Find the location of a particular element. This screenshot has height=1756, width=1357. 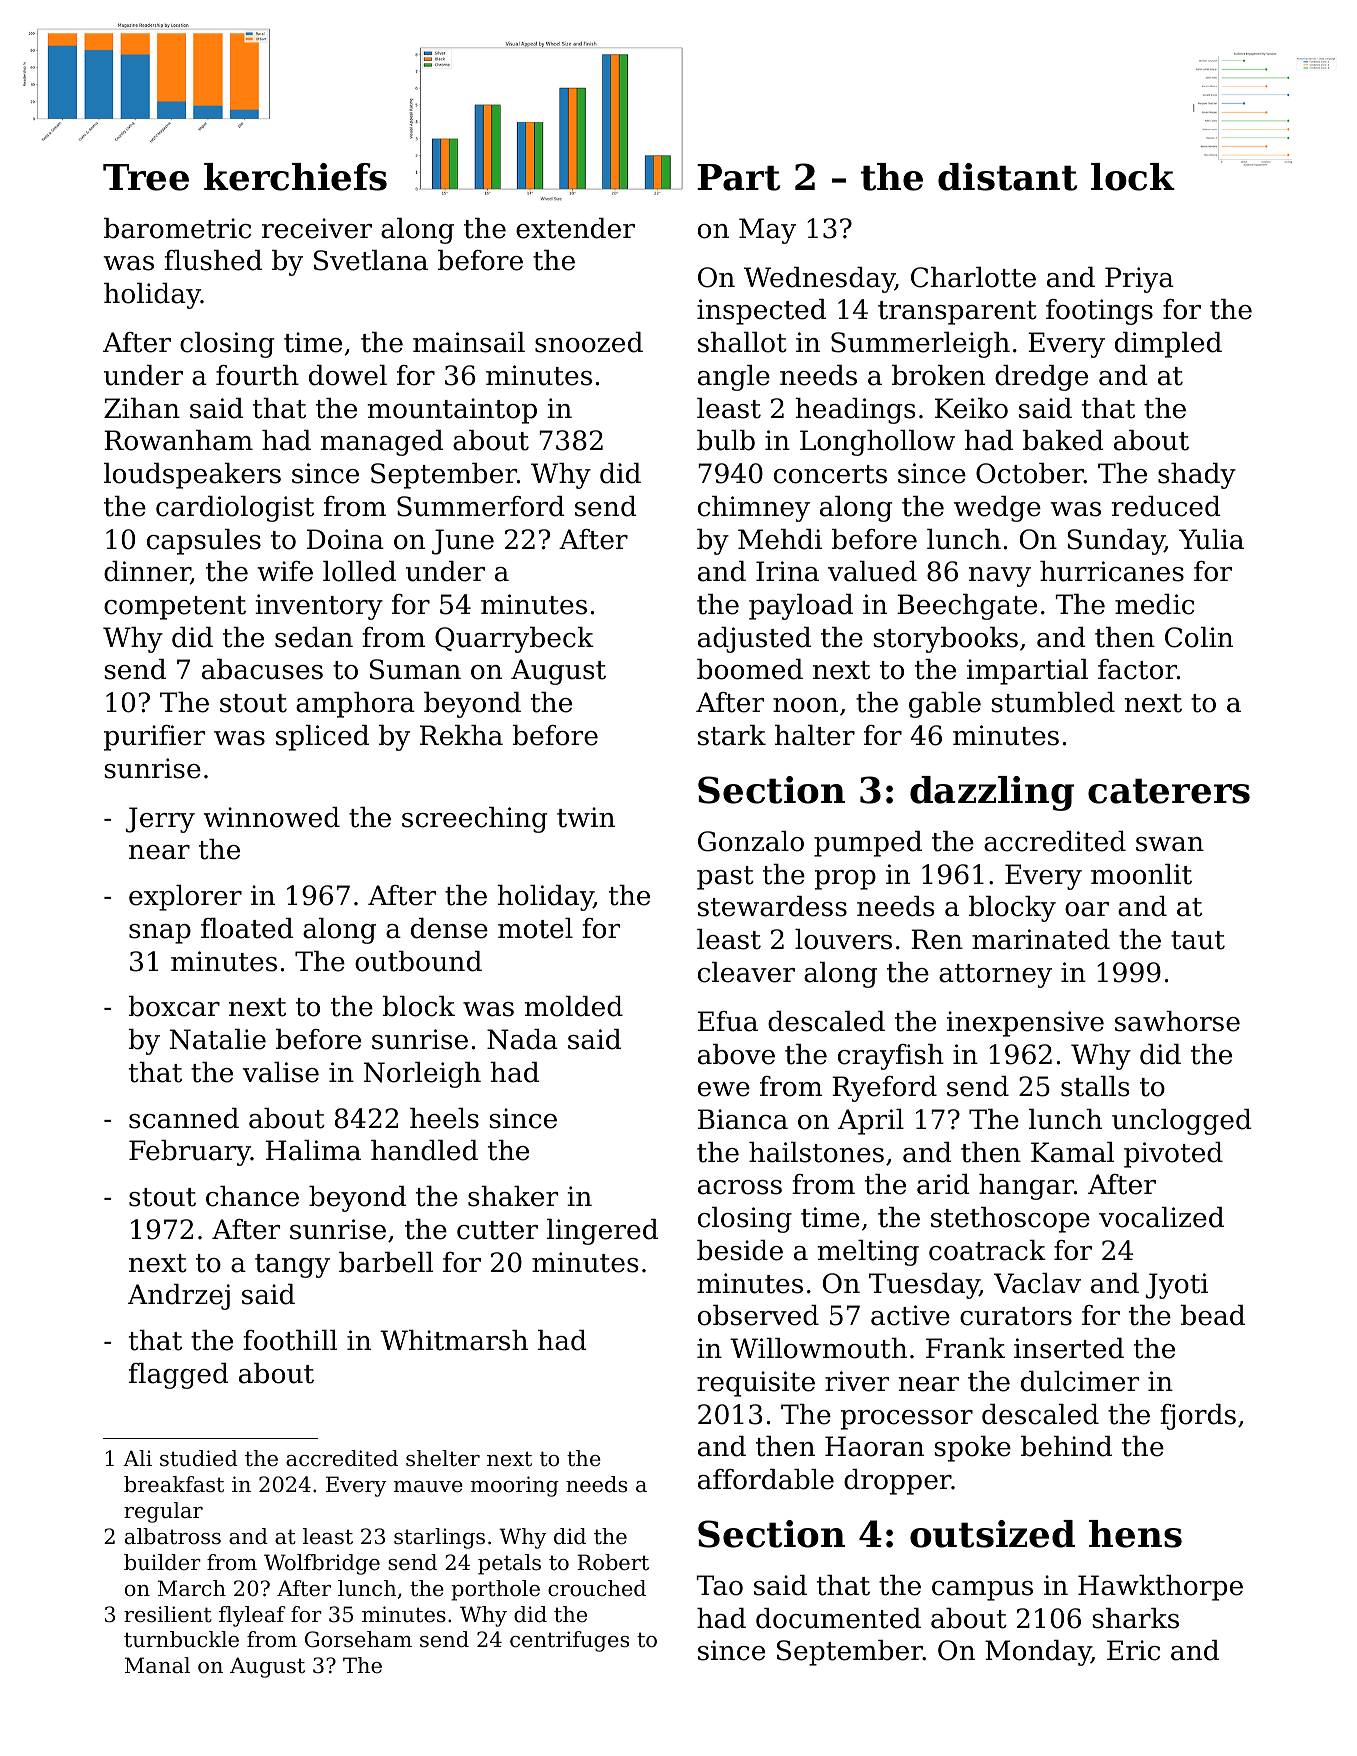

distant is located at coordinates (1007, 177).
